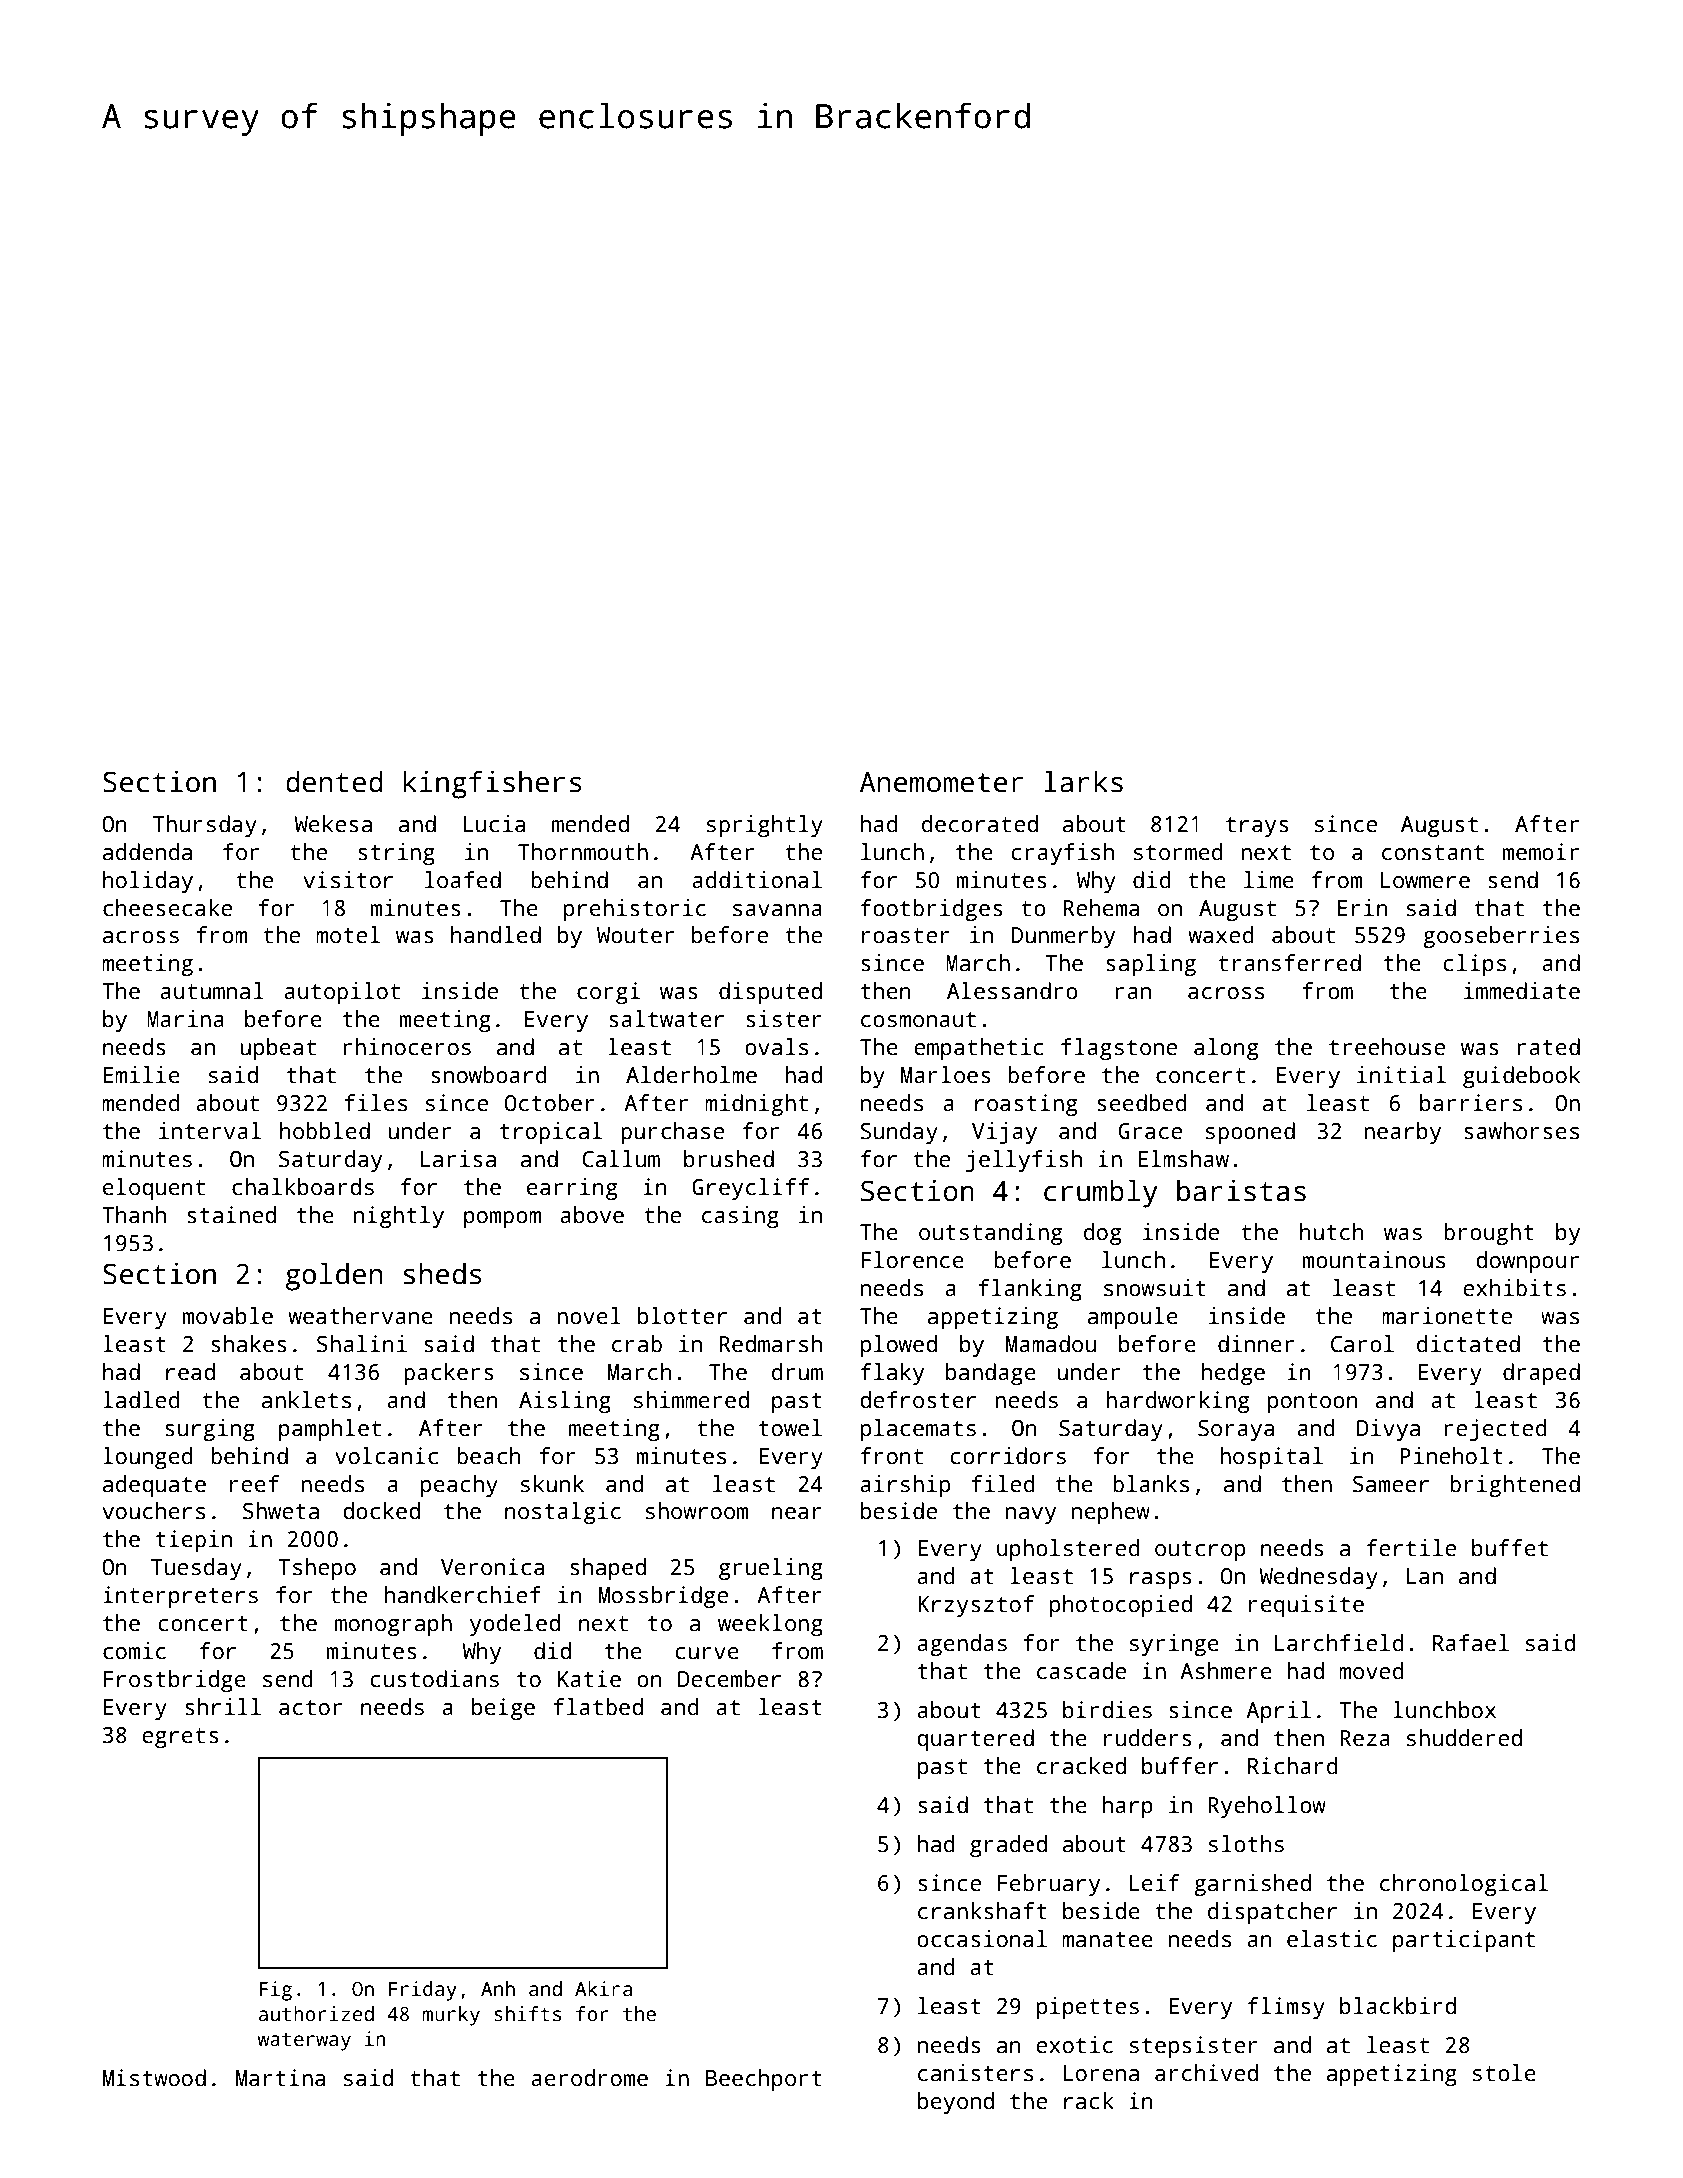 The image size is (1683, 2178). I want to click on blotter, so click(682, 1316).
